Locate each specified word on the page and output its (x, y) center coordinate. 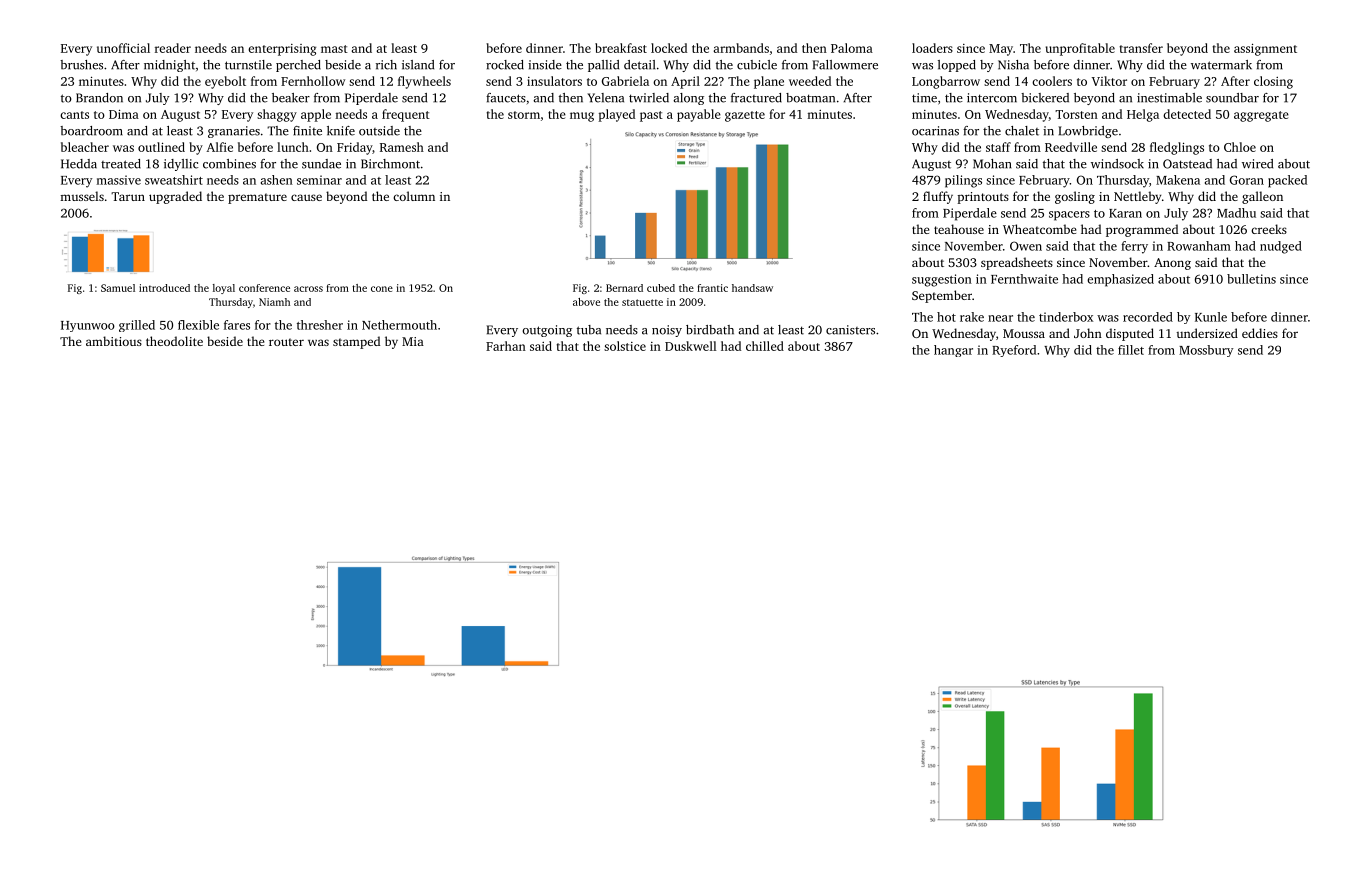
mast (334, 49)
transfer (1141, 48)
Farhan (506, 346)
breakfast (621, 48)
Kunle (1211, 317)
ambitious (114, 341)
